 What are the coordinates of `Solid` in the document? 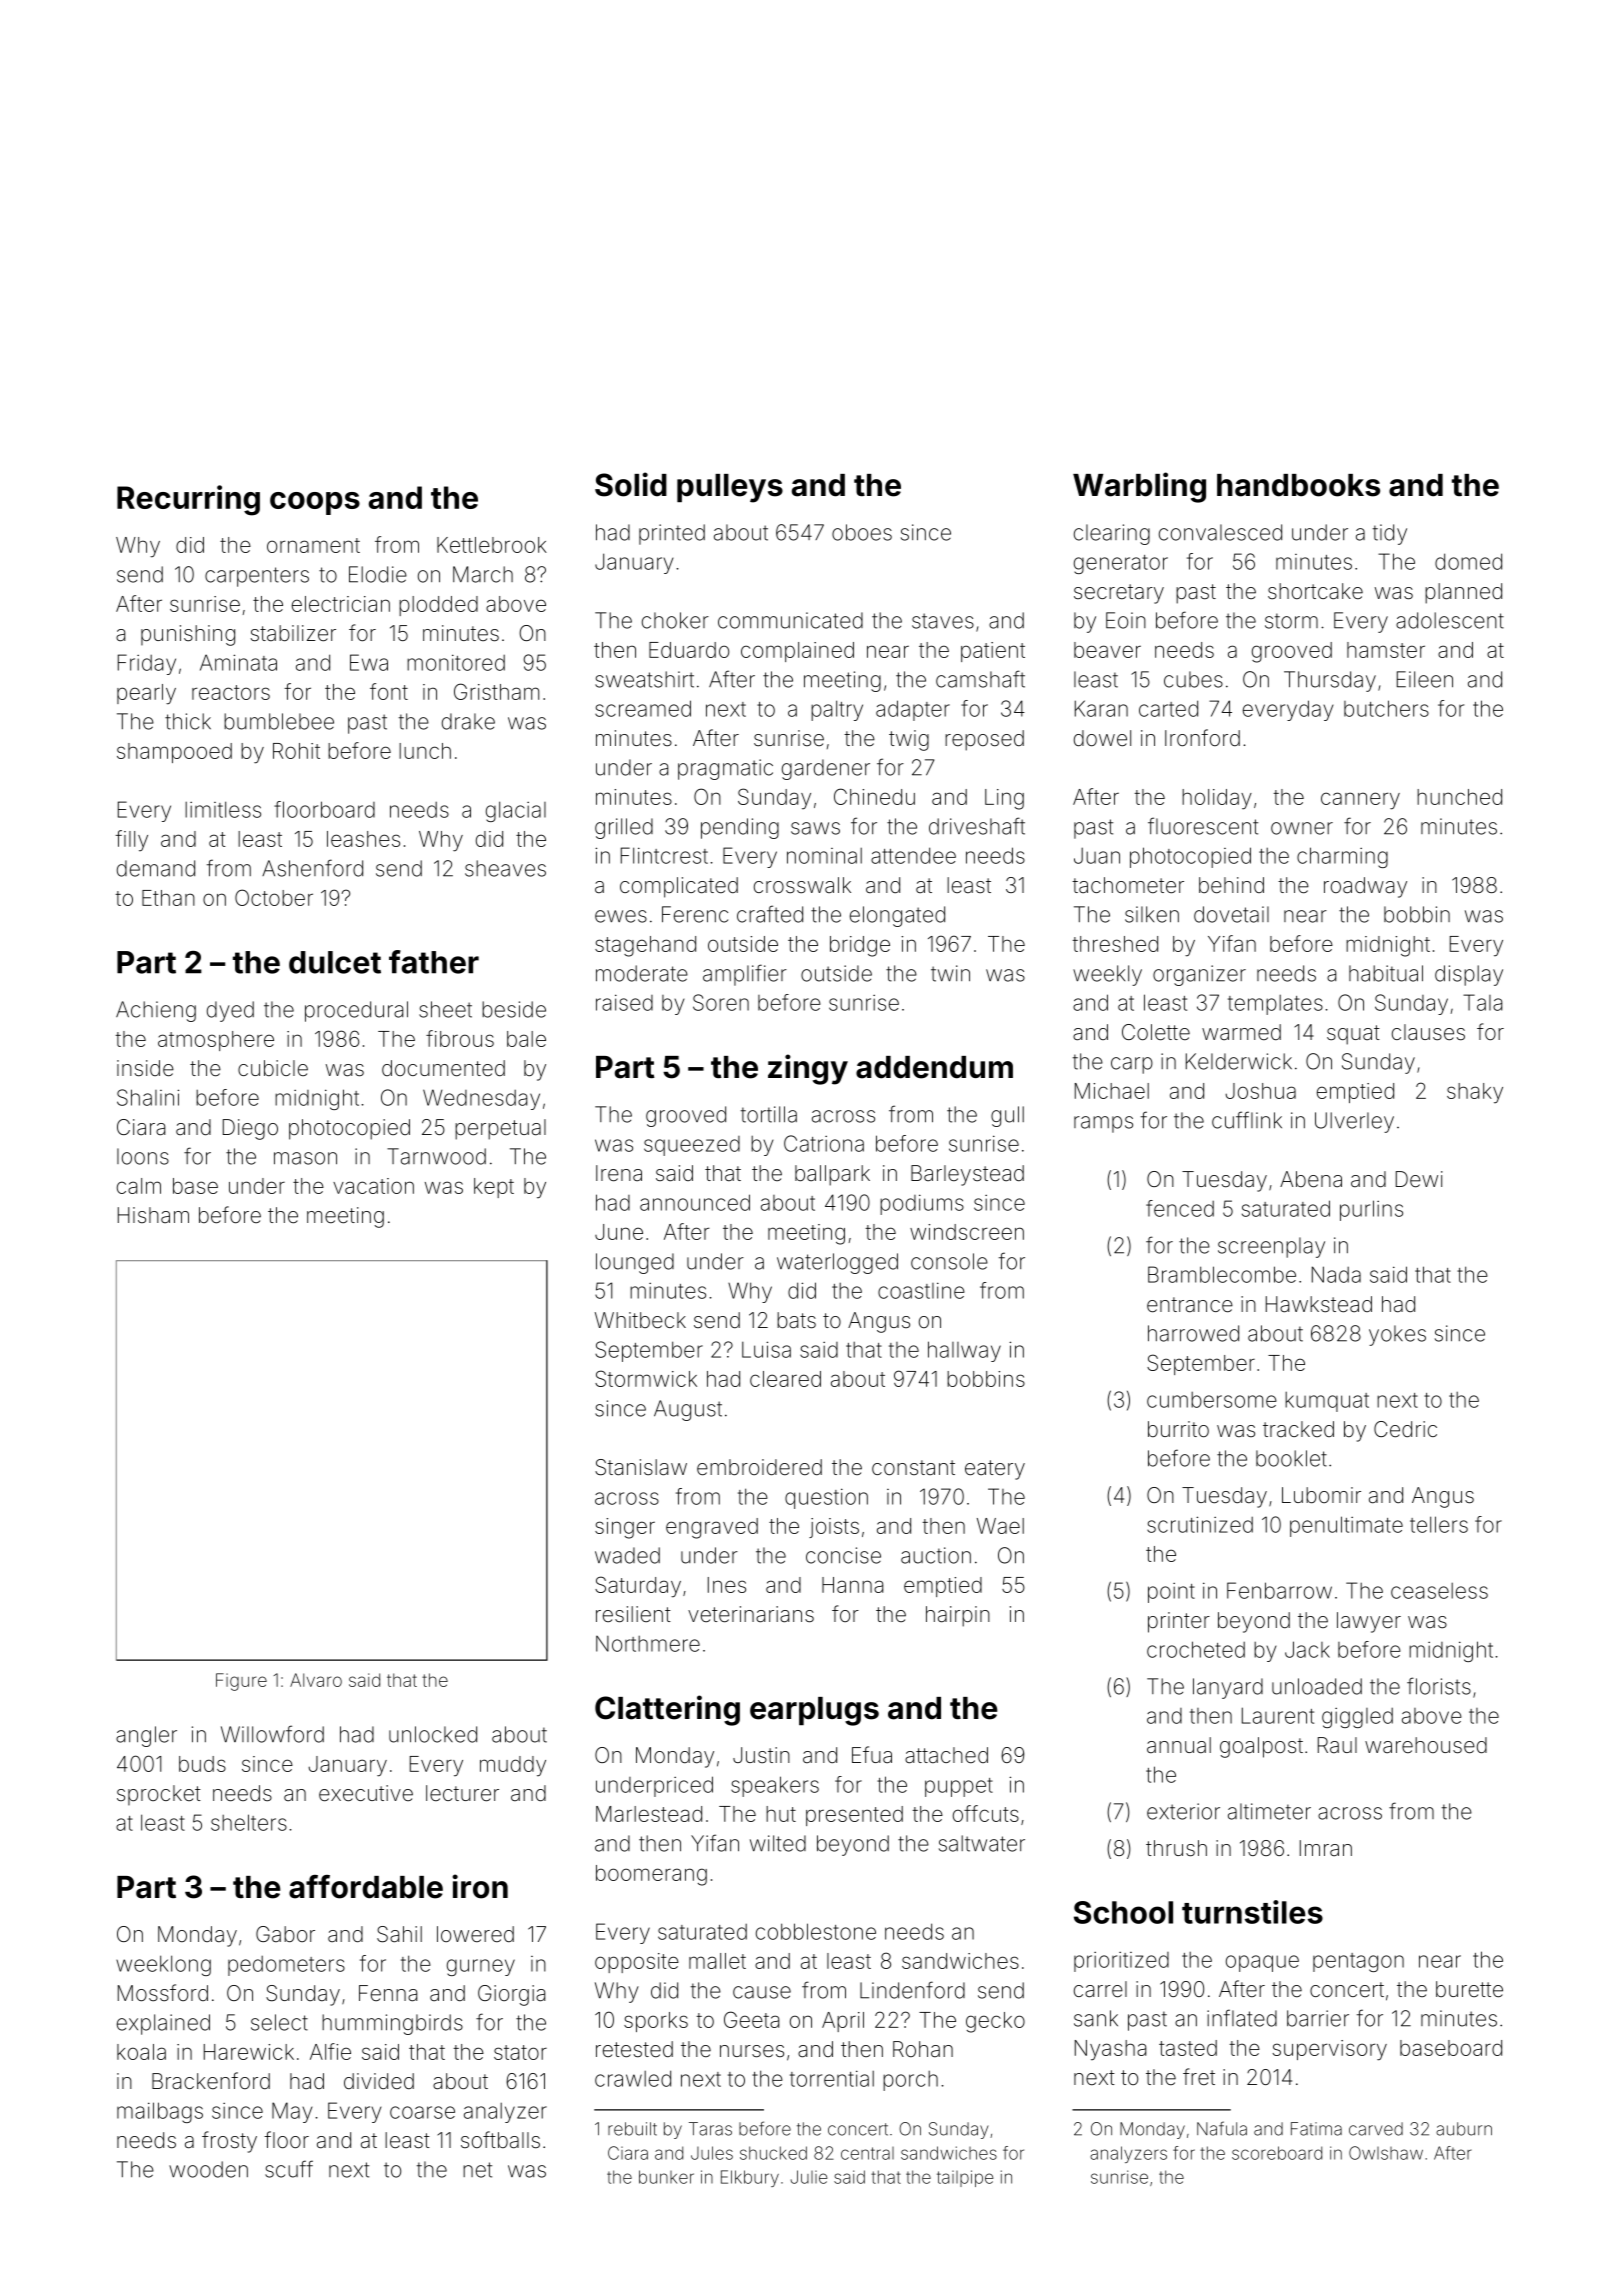 It's located at (631, 484).
